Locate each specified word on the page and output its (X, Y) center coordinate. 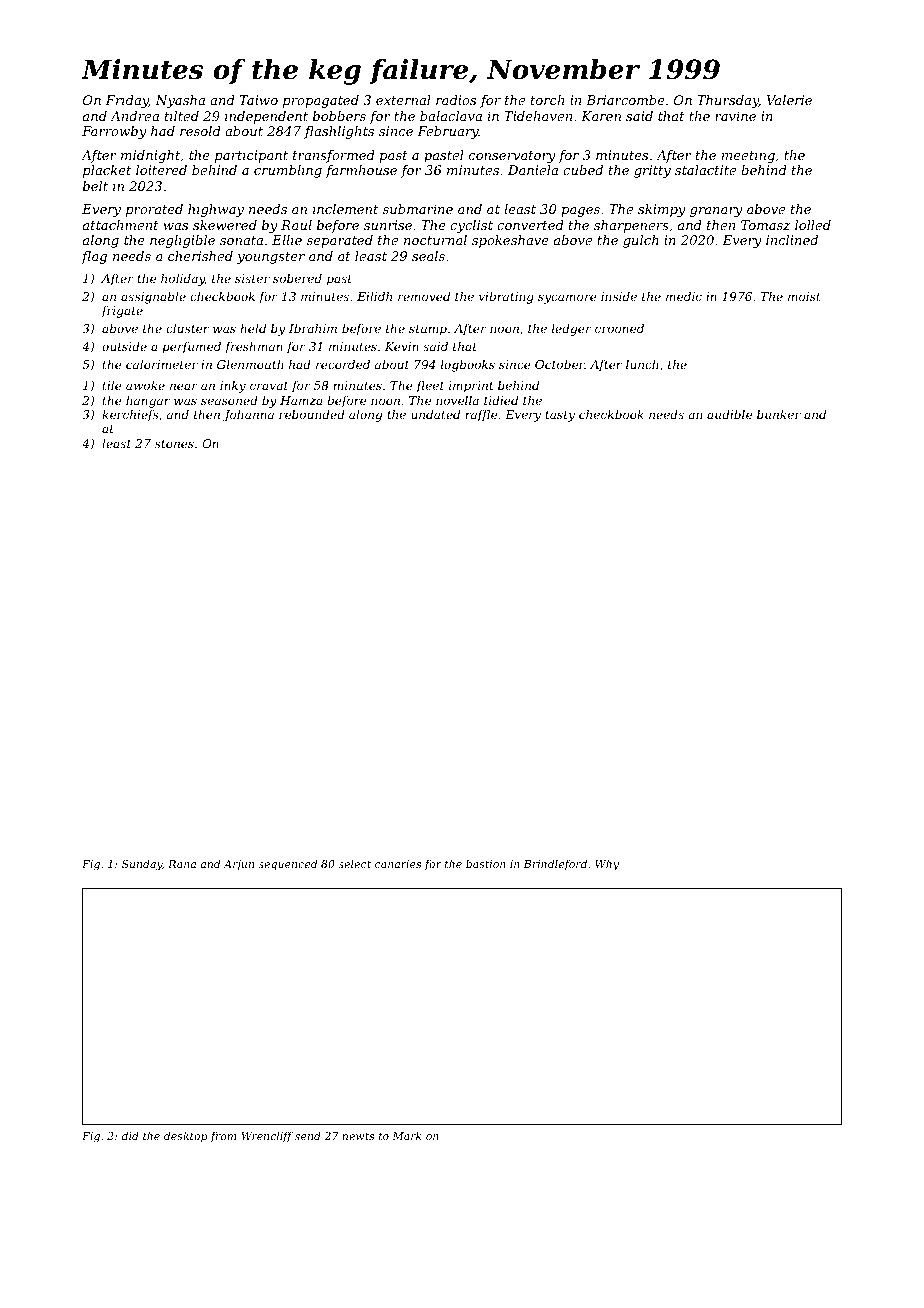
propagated (321, 101)
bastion (486, 863)
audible (729, 414)
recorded (343, 364)
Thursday (728, 101)
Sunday (142, 865)
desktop (185, 1137)
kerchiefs (130, 416)
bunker (779, 414)
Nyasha (180, 101)
